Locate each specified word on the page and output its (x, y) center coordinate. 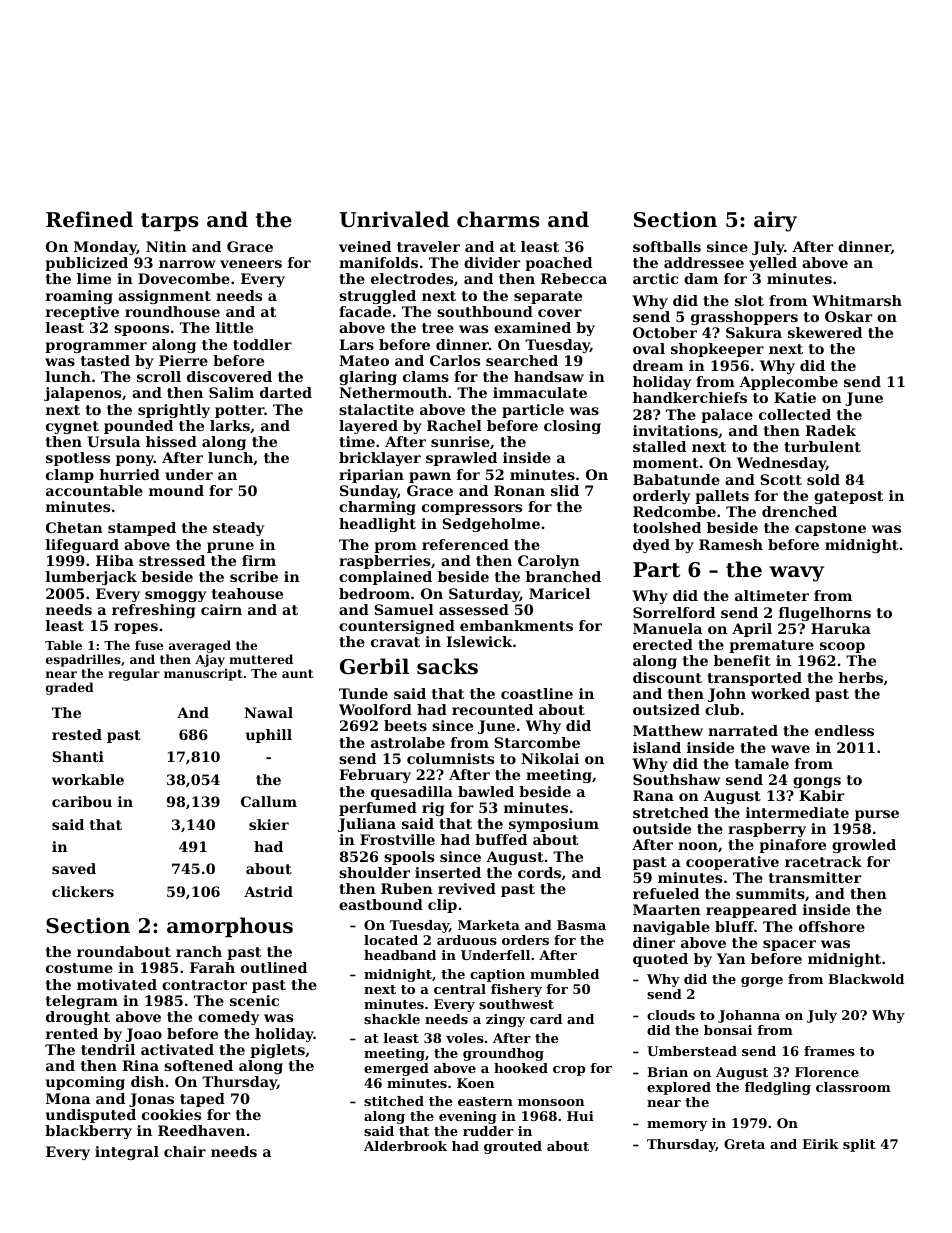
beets (405, 725)
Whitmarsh (857, 300)
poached (558, 264)
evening (468, 1117)
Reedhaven (201, 1130)
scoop (842, 647)
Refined (89, 219)
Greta (744, 1144)
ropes (136, 628)
